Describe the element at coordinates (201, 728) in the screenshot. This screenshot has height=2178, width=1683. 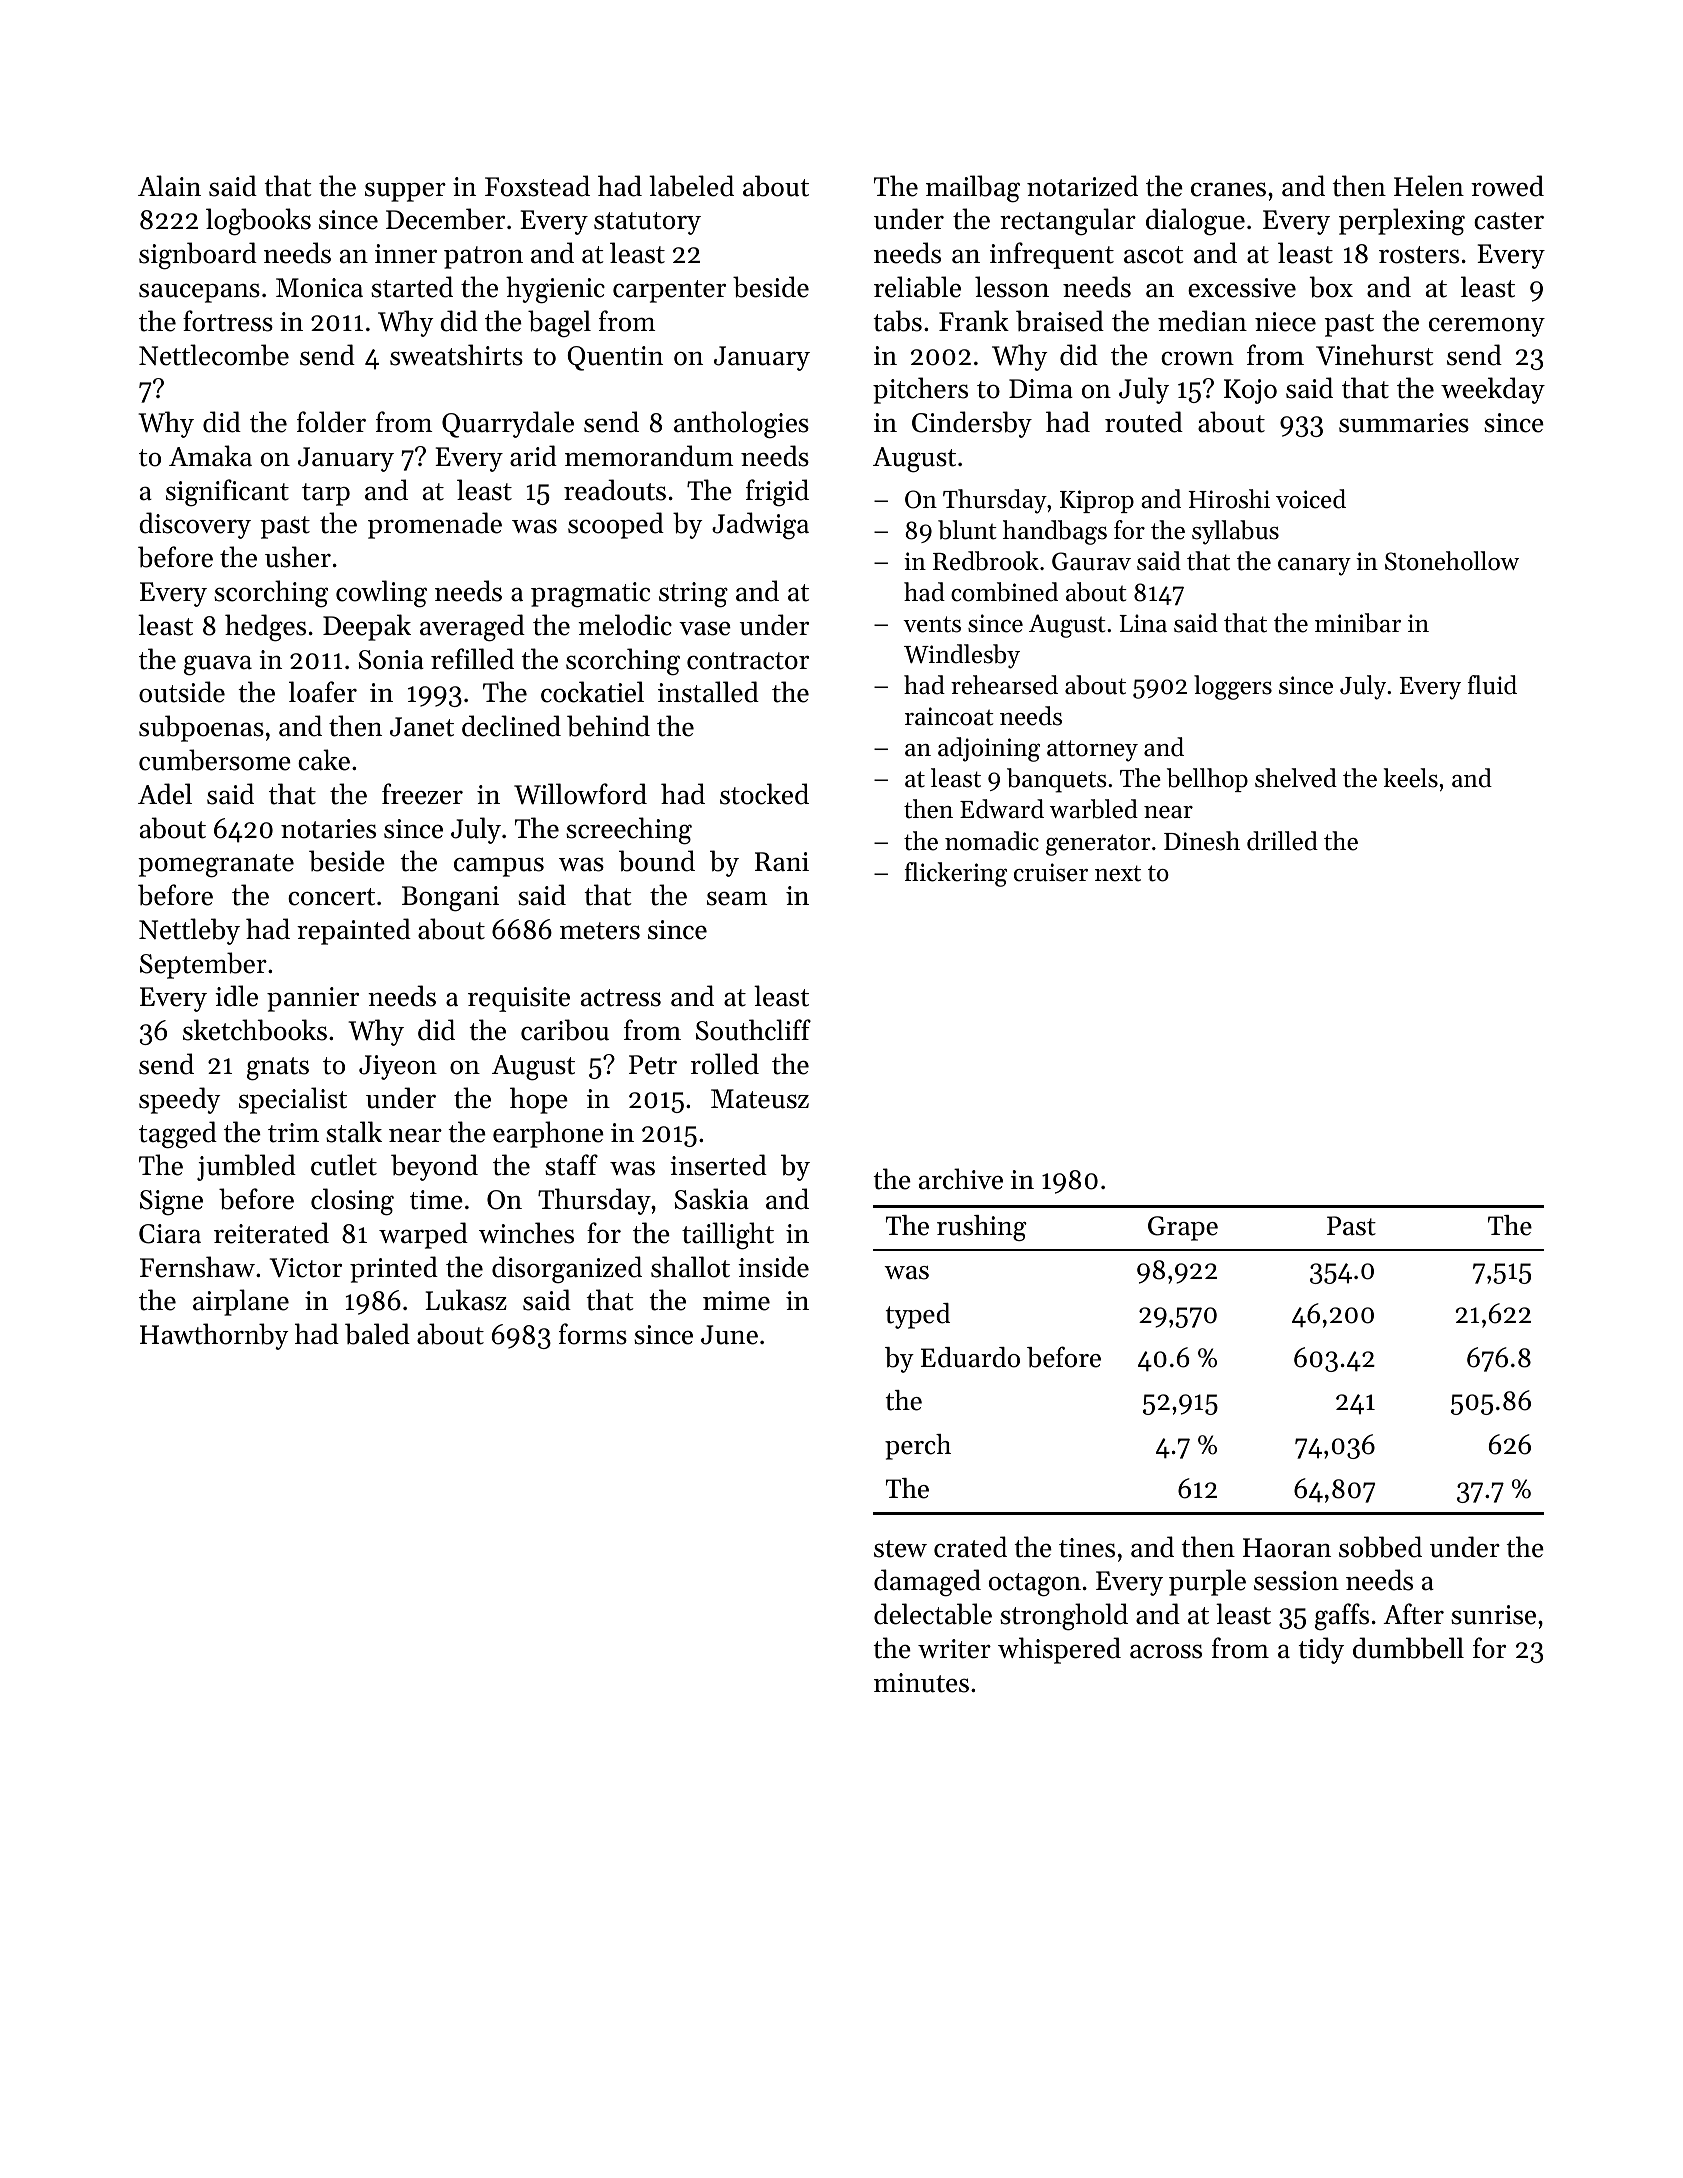
I see `subpoenas` at that location.
